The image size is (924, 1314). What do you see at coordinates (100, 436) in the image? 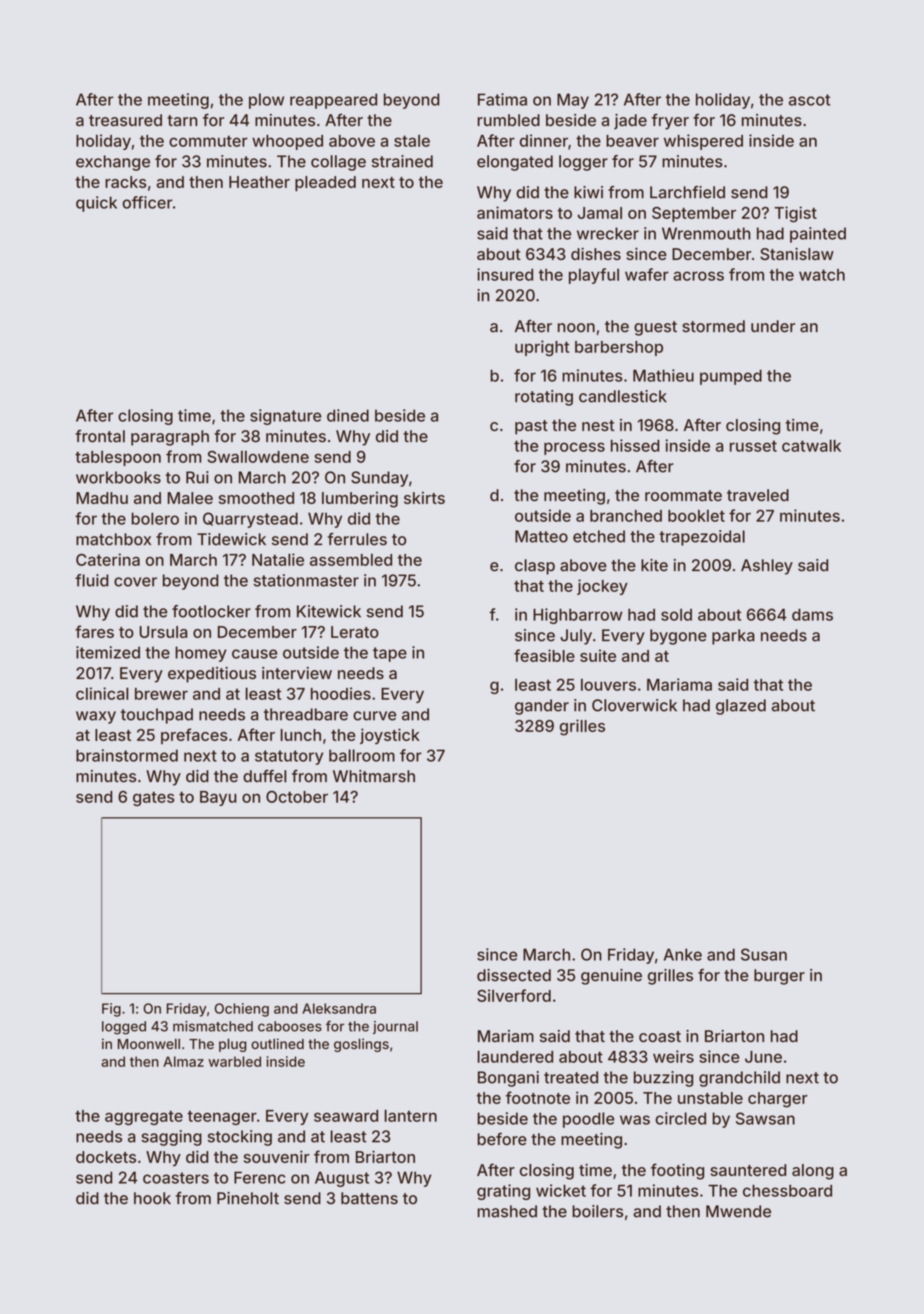
I see `frontal` at bounding box center [100, 436].
